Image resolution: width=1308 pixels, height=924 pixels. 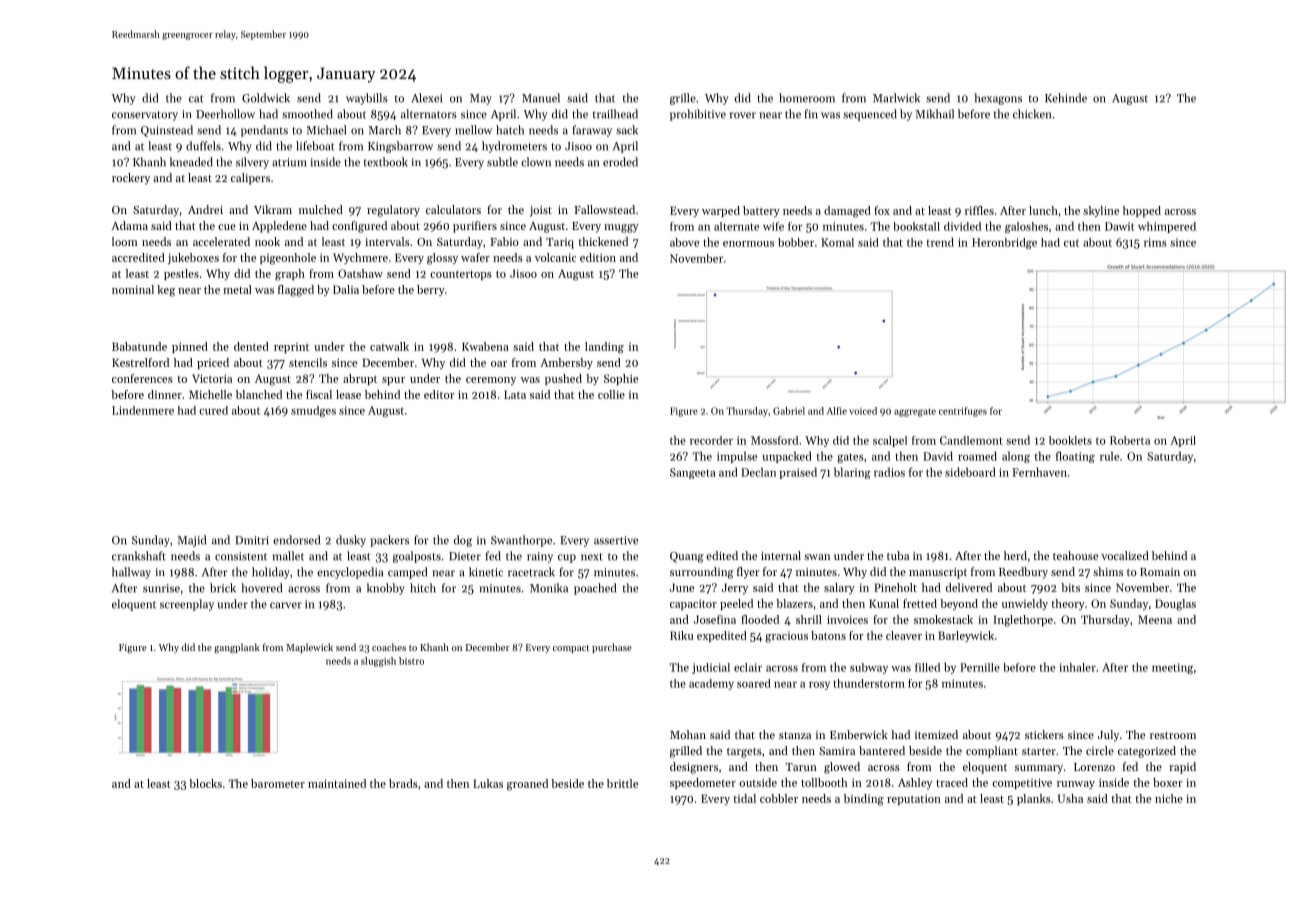 What do you see at coordinates (896, 98) in the document?
I see `Marlwick` at bounding box center [896, 98].
